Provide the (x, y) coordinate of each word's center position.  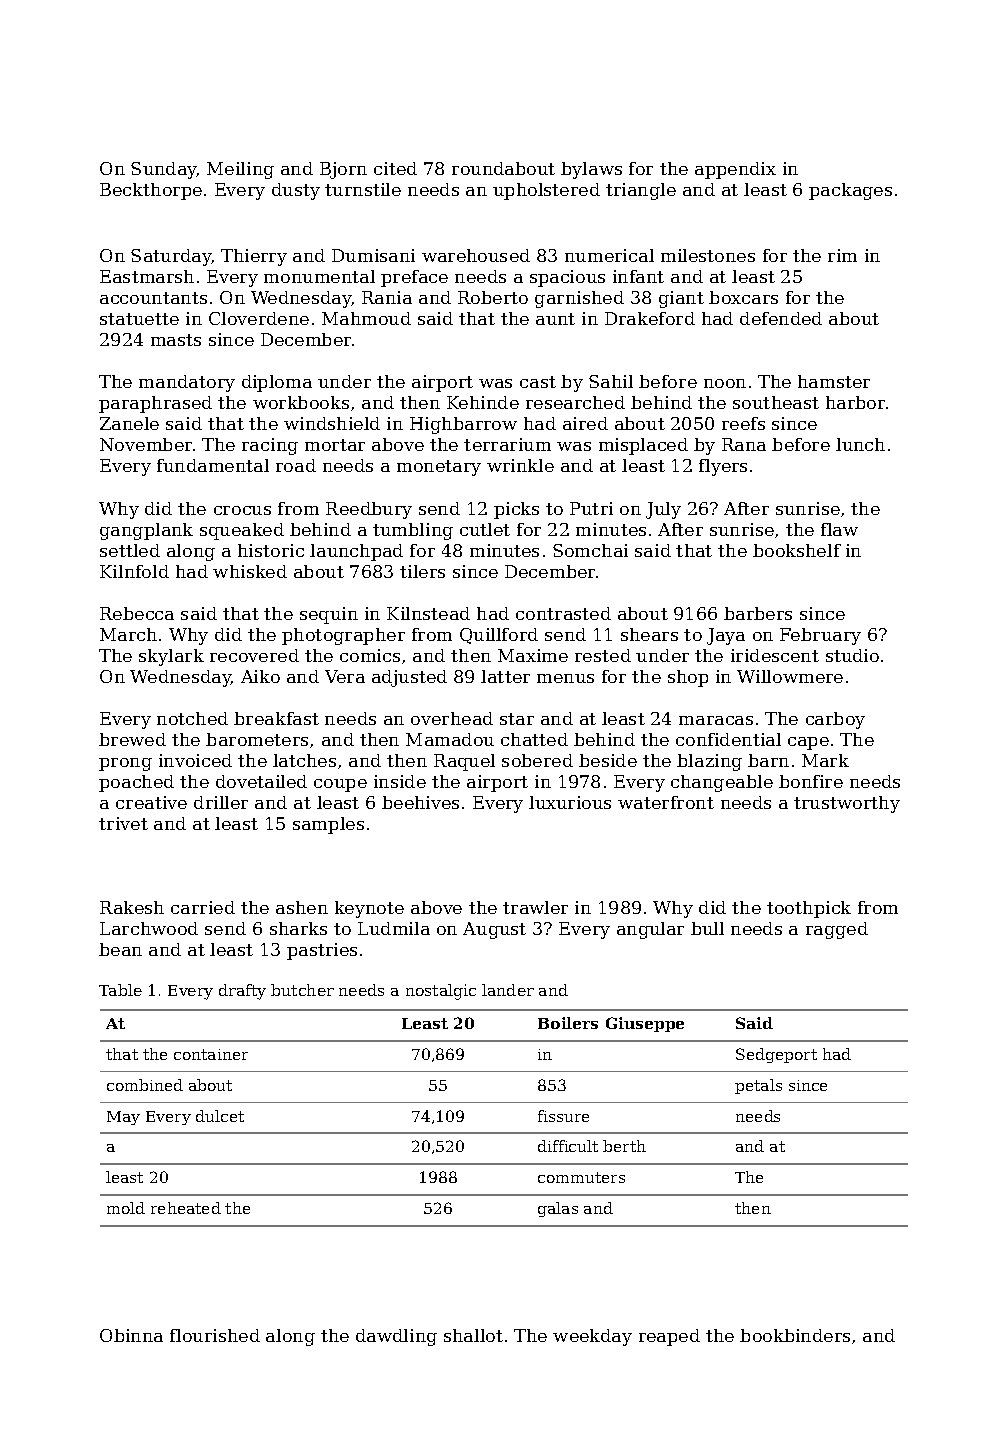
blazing (709, 762)
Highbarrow (463, 425)
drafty (242, 992)
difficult (568, 1146)
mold (126, 1208)
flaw (839, 529)
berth (624, 1146)
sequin (329, 615)
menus (565, 678)
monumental (319, 276)
